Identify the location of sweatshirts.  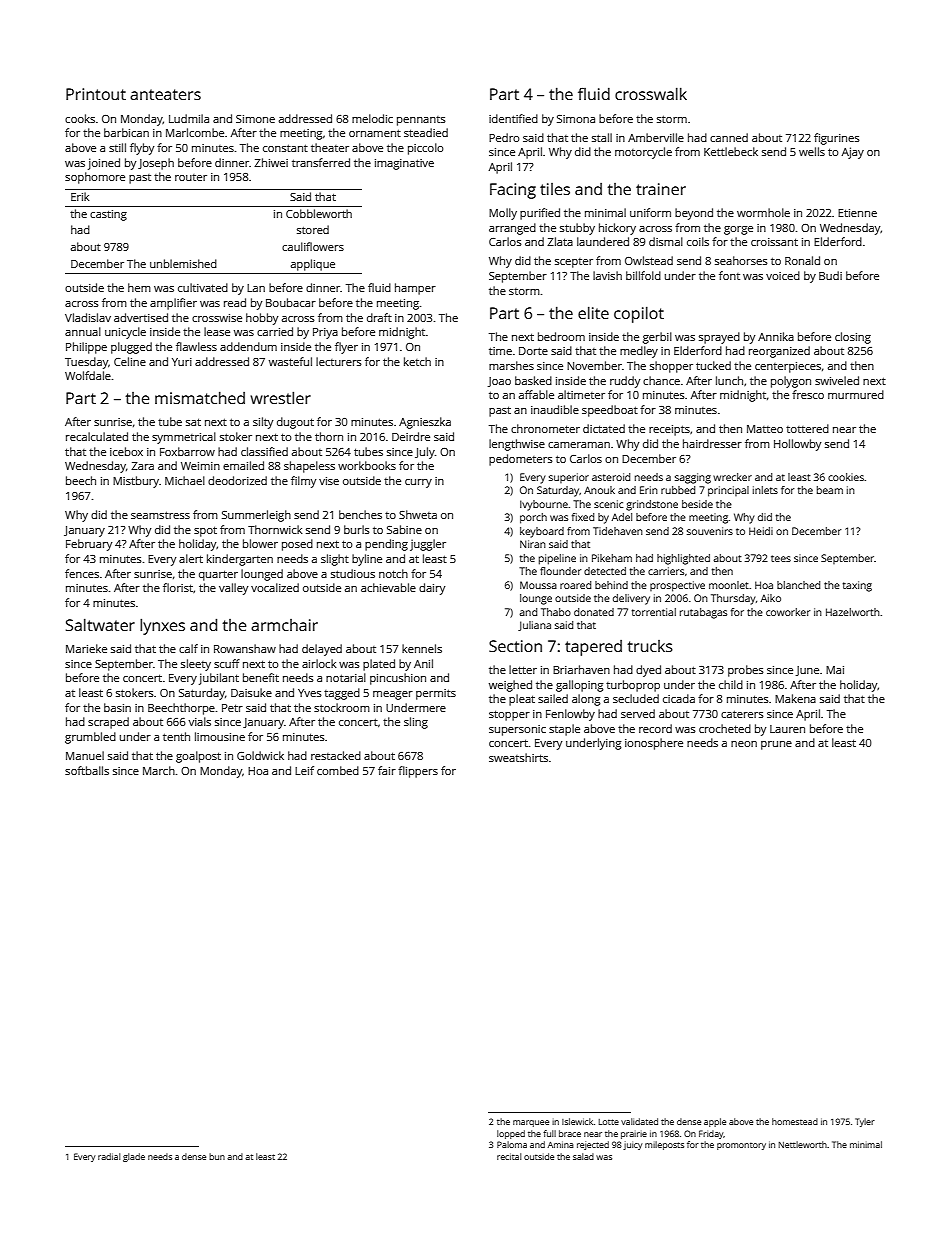
(518, 757).
